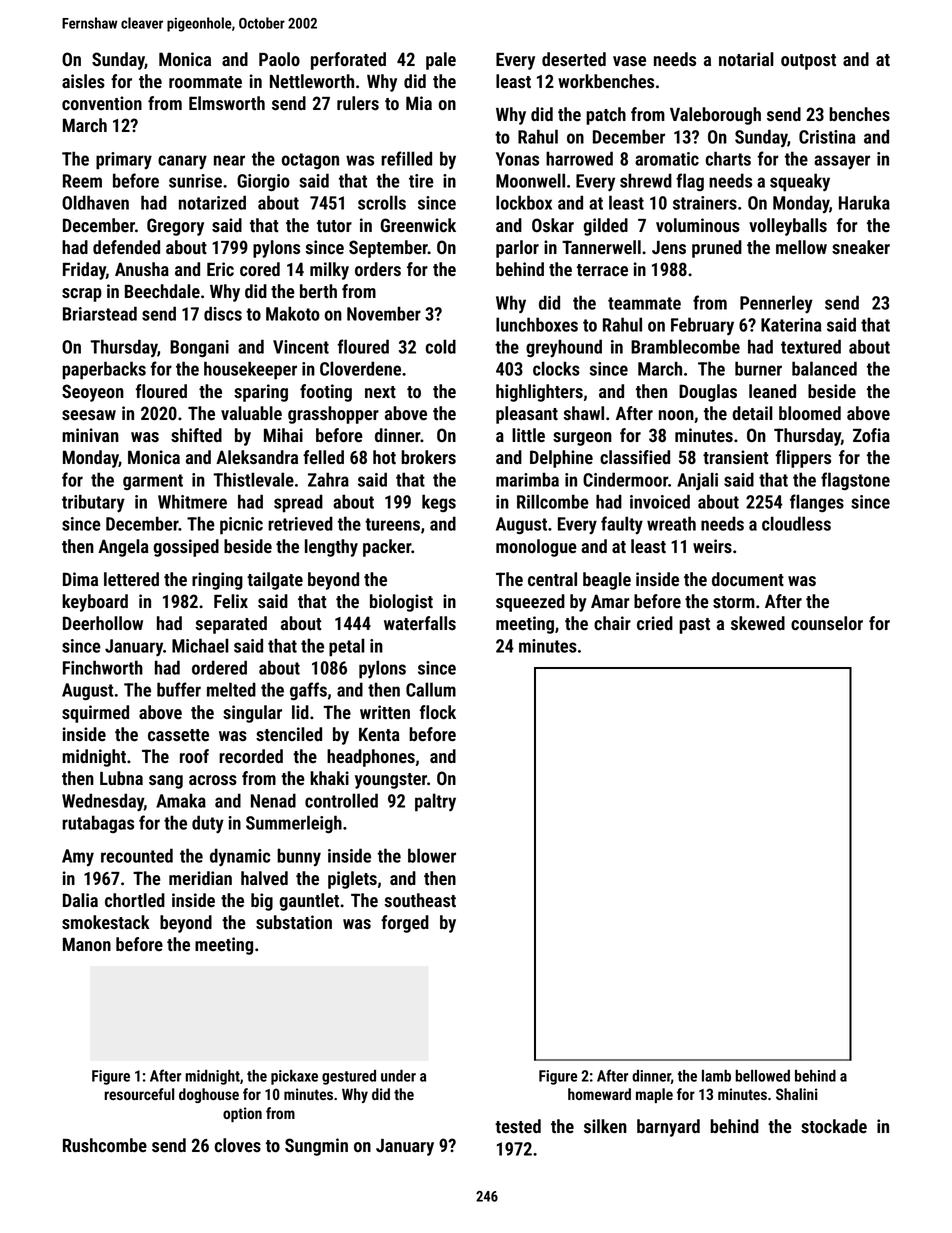 This page has height=1233, width=952. What do you see at coordinates (607, 581) in the page?
I see `beagle` at bounding box center [607, 581].
